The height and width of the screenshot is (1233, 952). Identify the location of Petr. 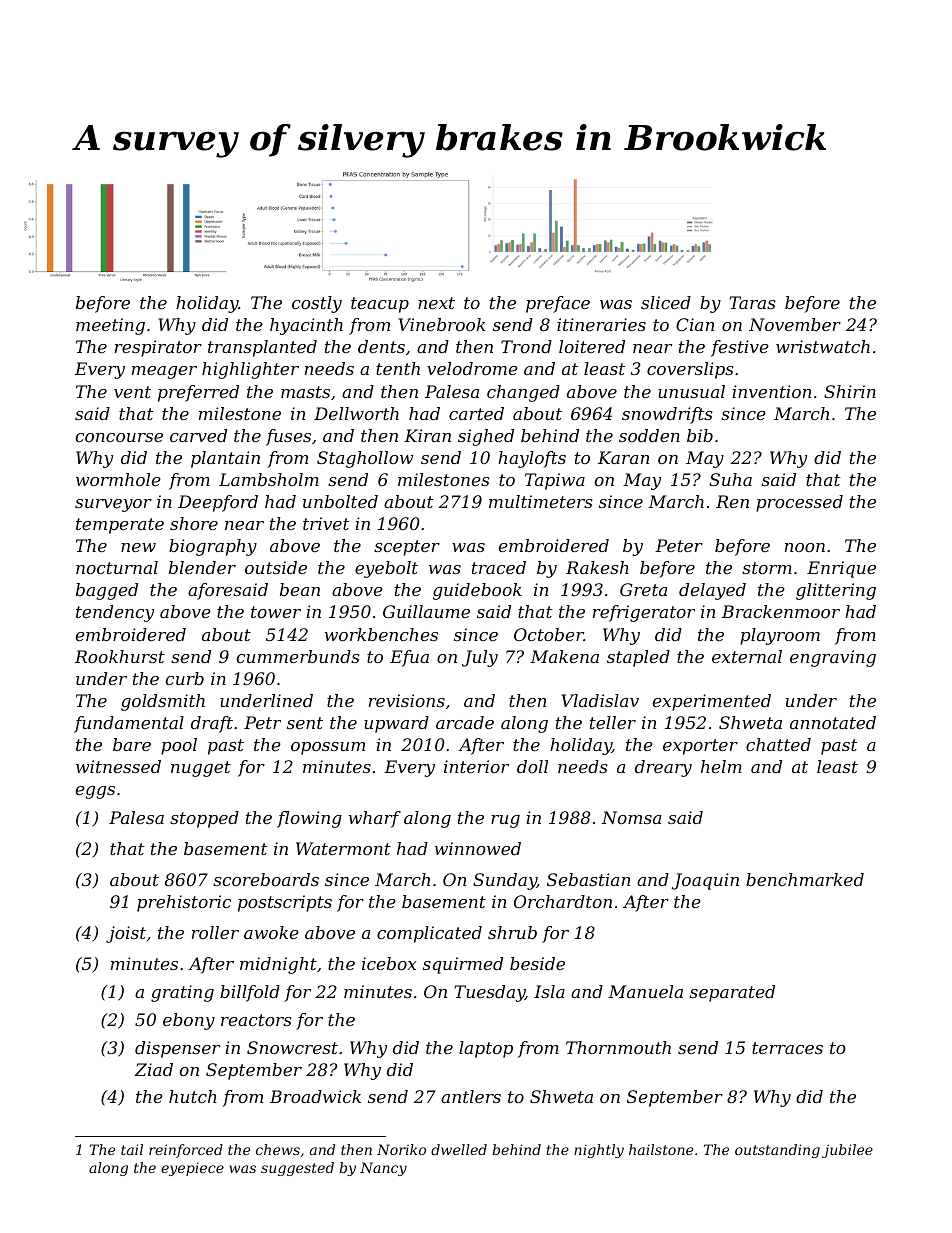
(262, 722).
